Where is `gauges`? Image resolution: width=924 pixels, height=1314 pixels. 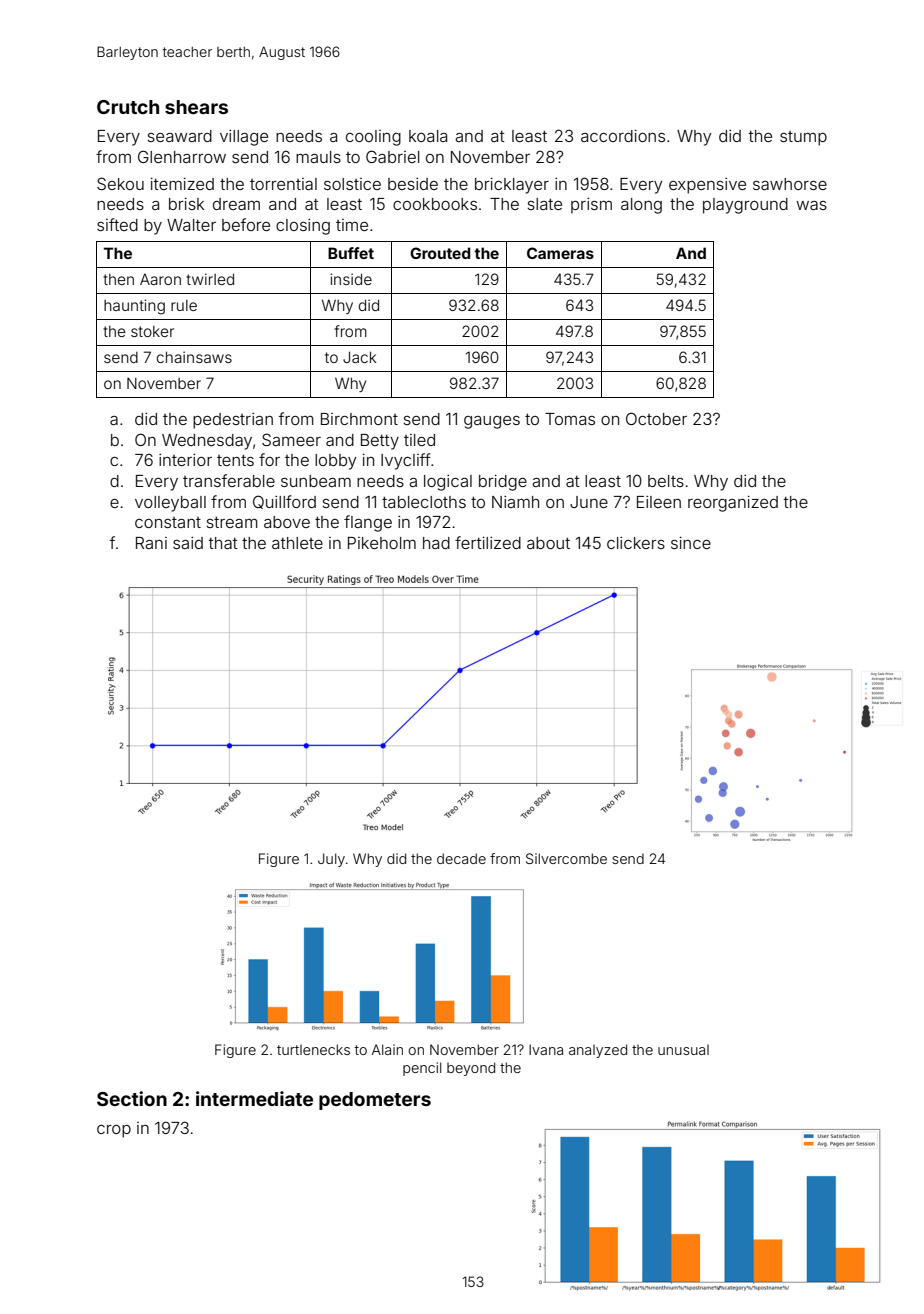 gauges is located at coordinates (492, 422).
